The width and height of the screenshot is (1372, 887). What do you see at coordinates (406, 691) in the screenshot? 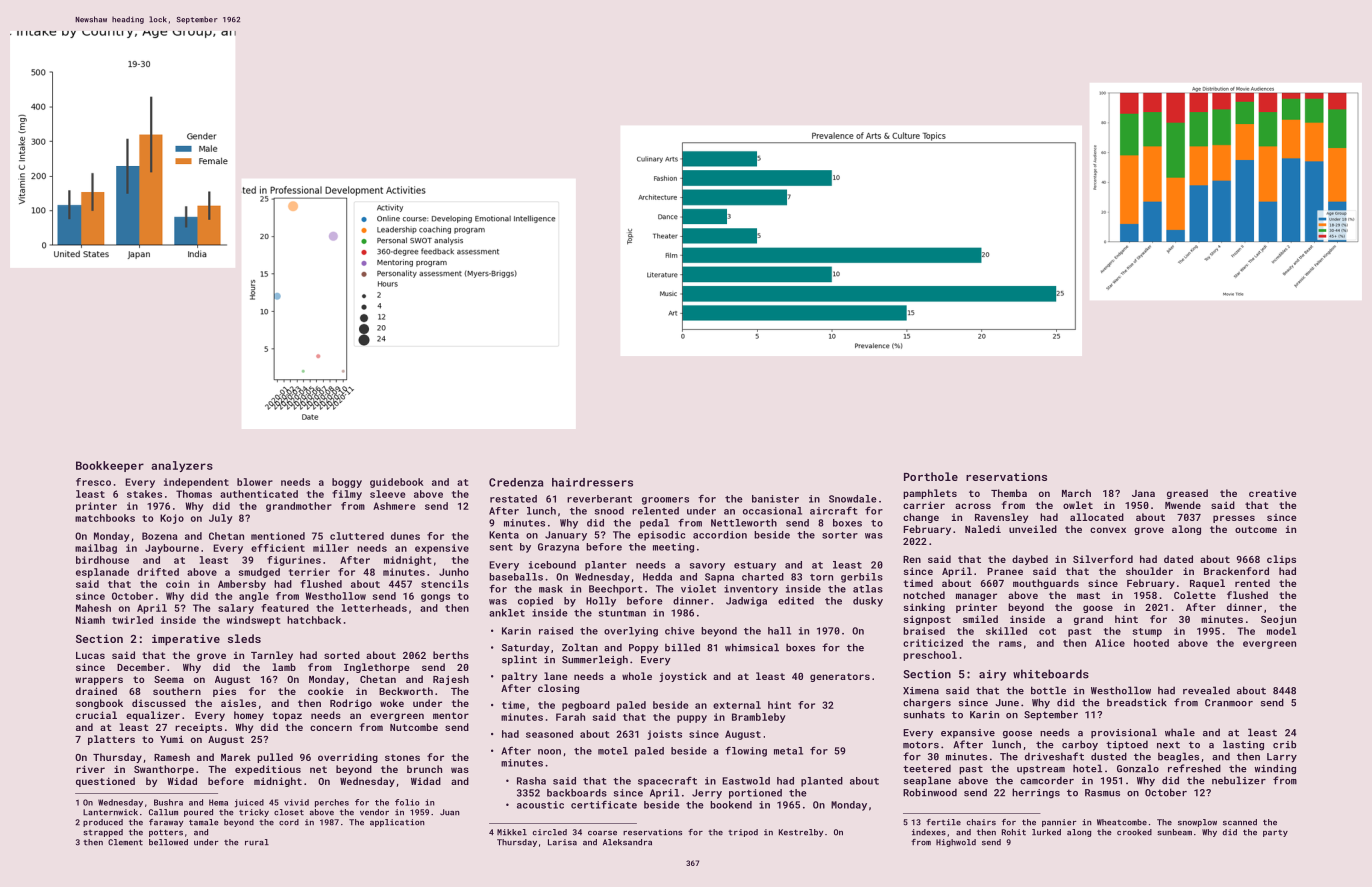
I see `Beckworth` at bounding box center [406, 691].
